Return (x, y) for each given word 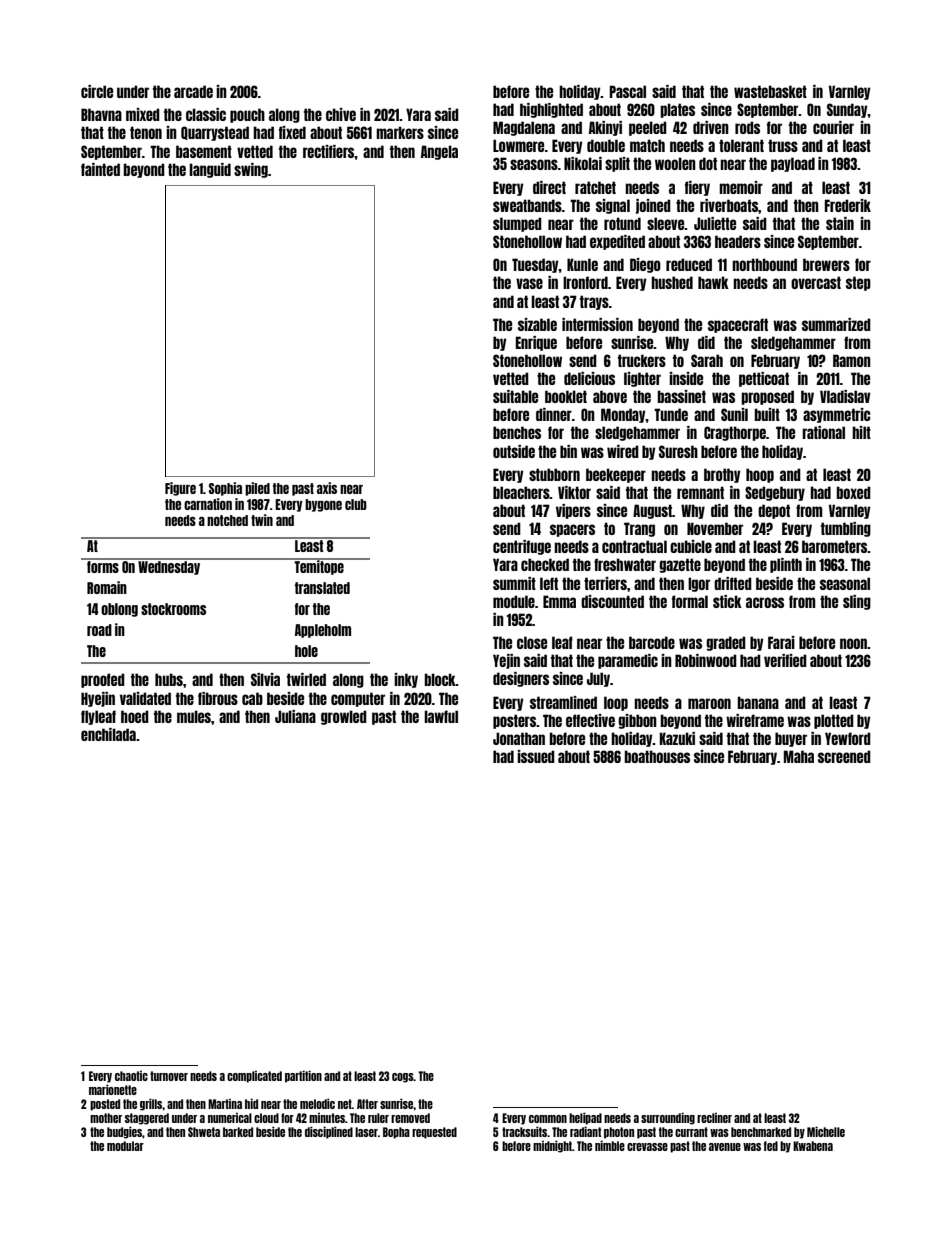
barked (238, 1132)
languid (210, 170)
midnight (552, 1146)
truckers (642, 360)
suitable (515, 396)
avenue (725, 1147)
